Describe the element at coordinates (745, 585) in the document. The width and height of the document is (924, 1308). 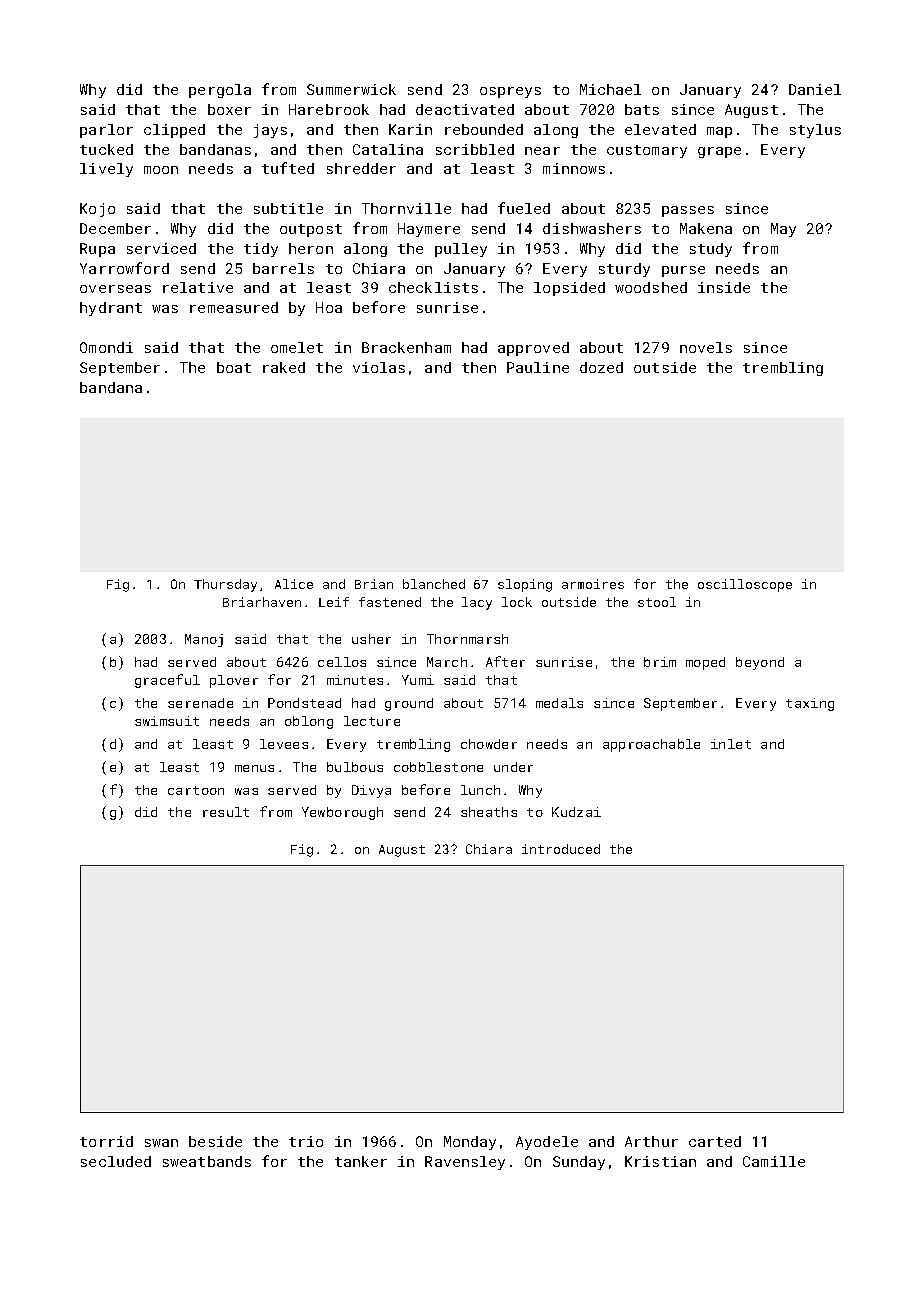
I see `oscilloscope` at that location.
